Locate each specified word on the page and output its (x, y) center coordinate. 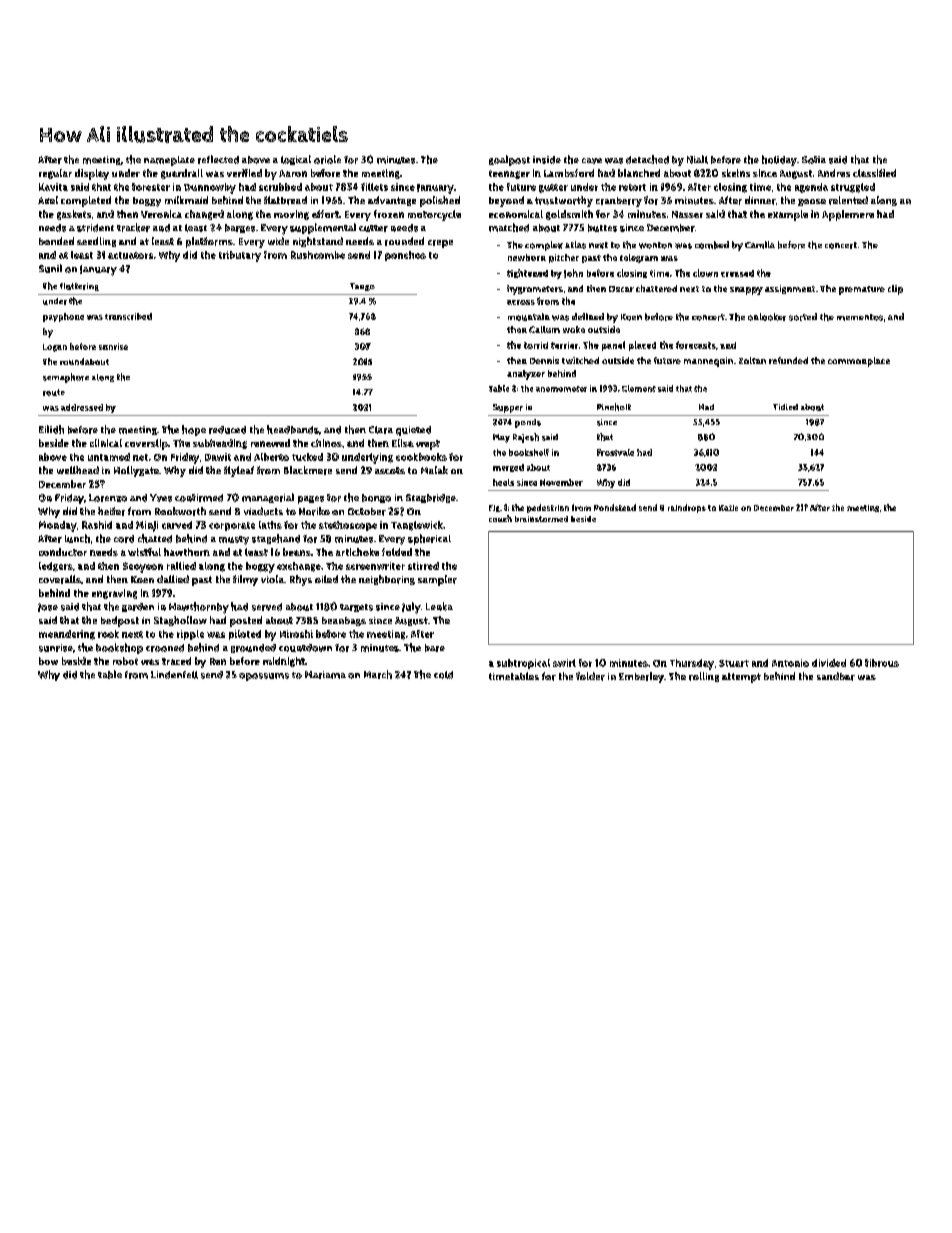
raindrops (687, 508)
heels (503, 482)
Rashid (97, 525)
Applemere (848, 215)
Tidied (785, 407)
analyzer (526, 375)
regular (55, 174)
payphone (63, 317)
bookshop (119, 648)
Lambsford (569, 173)
